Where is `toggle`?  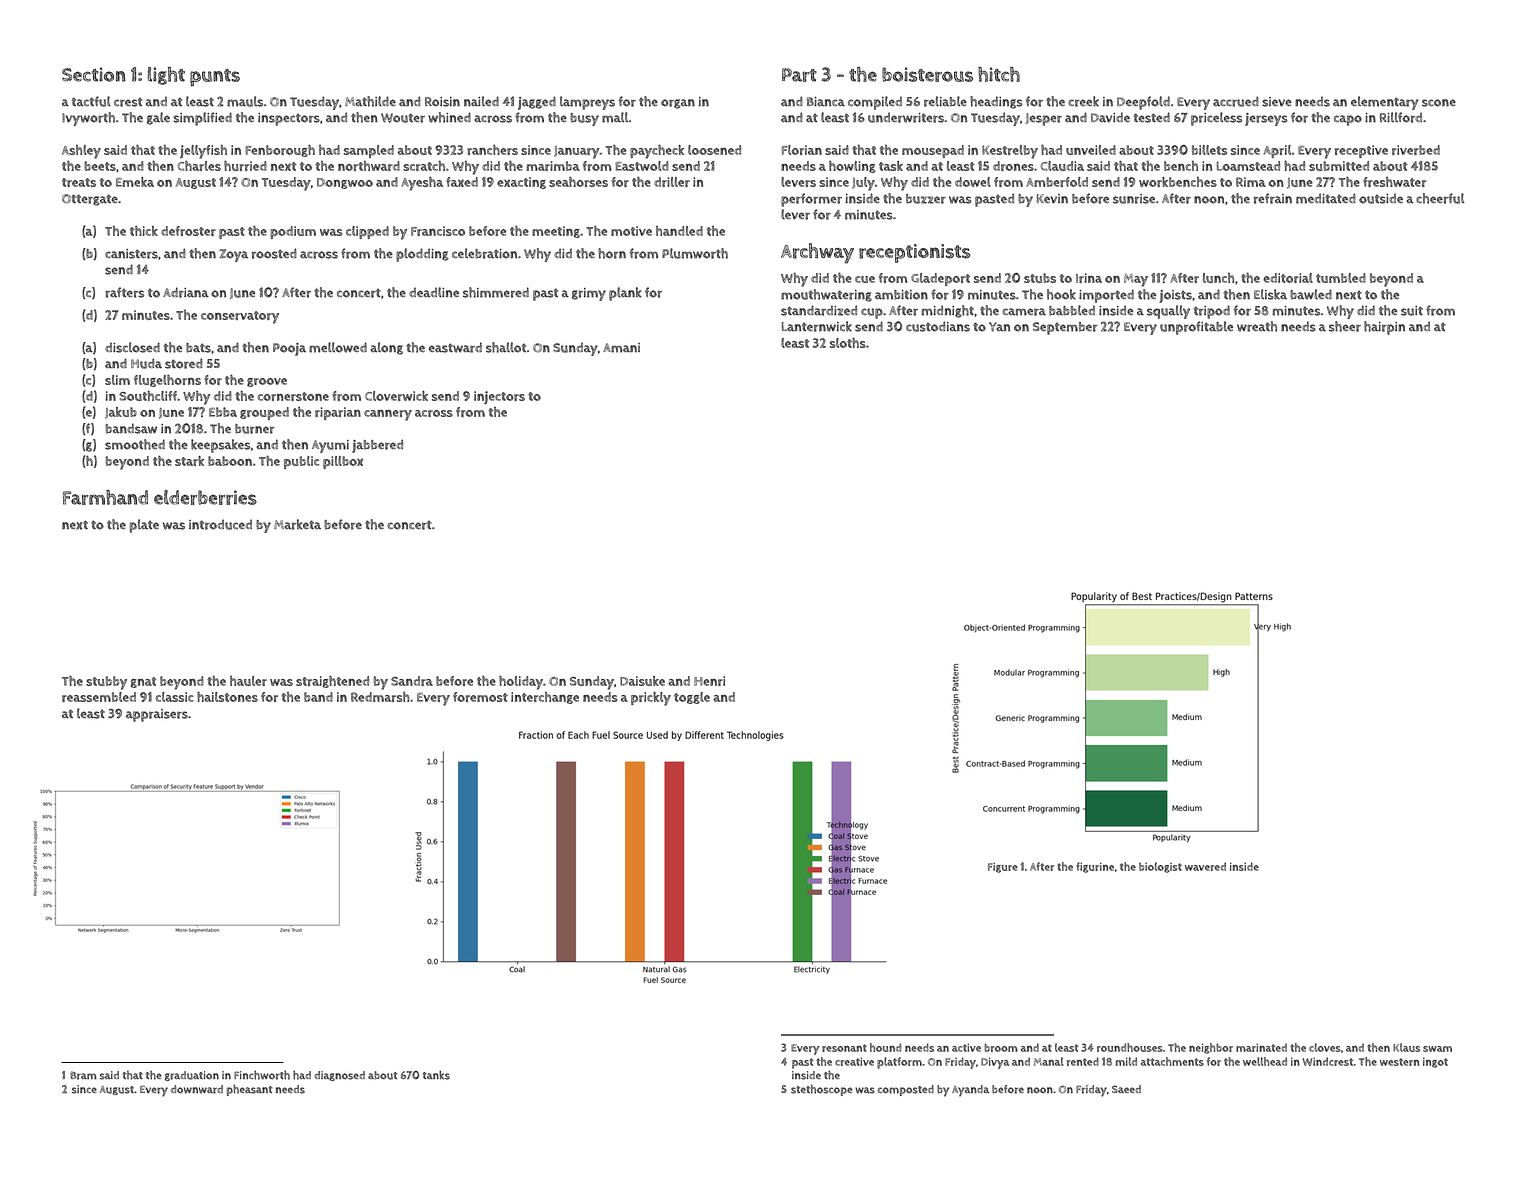 toggle is located at coordinates (692, 698).
